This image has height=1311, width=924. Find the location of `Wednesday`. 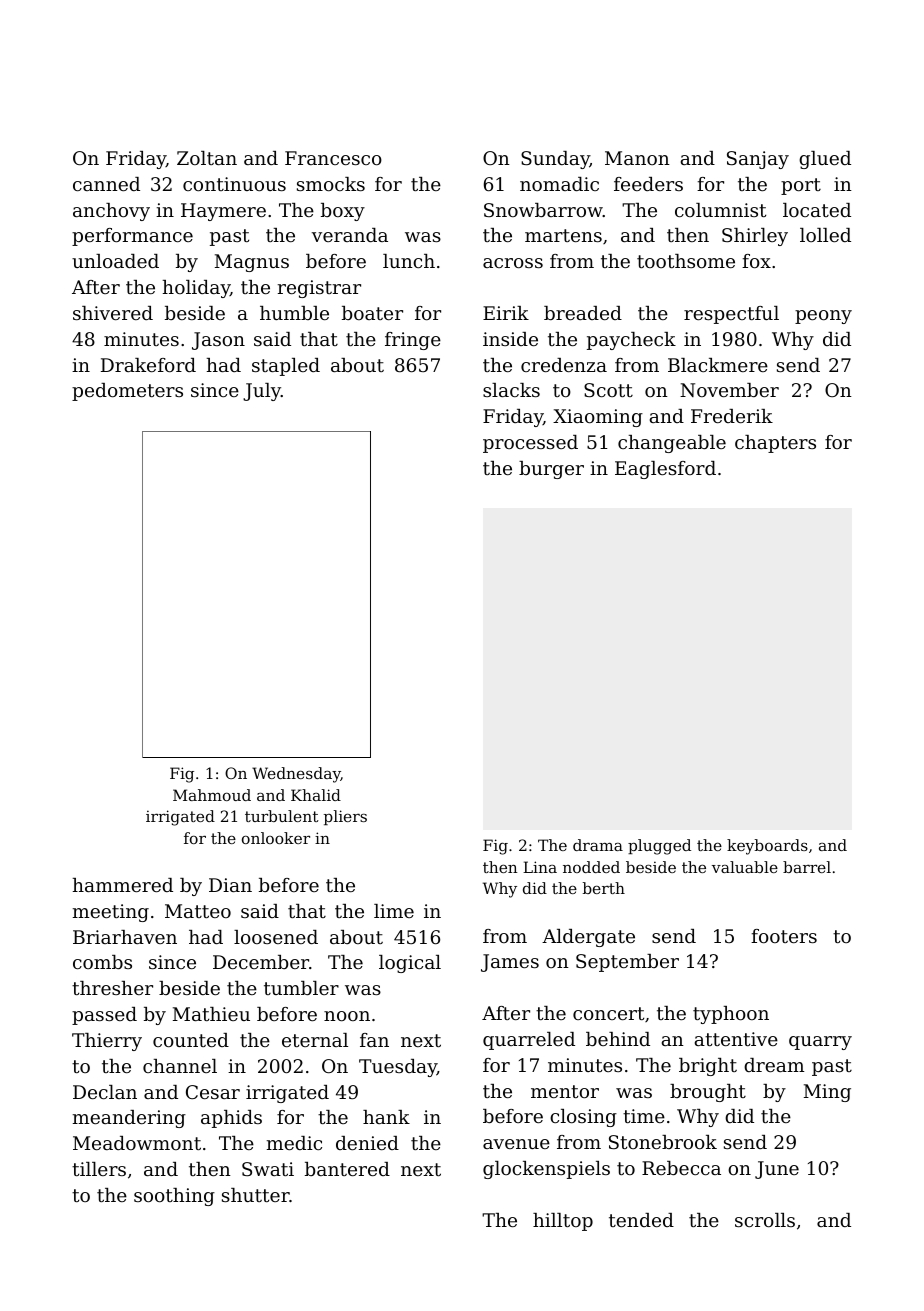

Wednesday is located at coordinates (296, 775).
